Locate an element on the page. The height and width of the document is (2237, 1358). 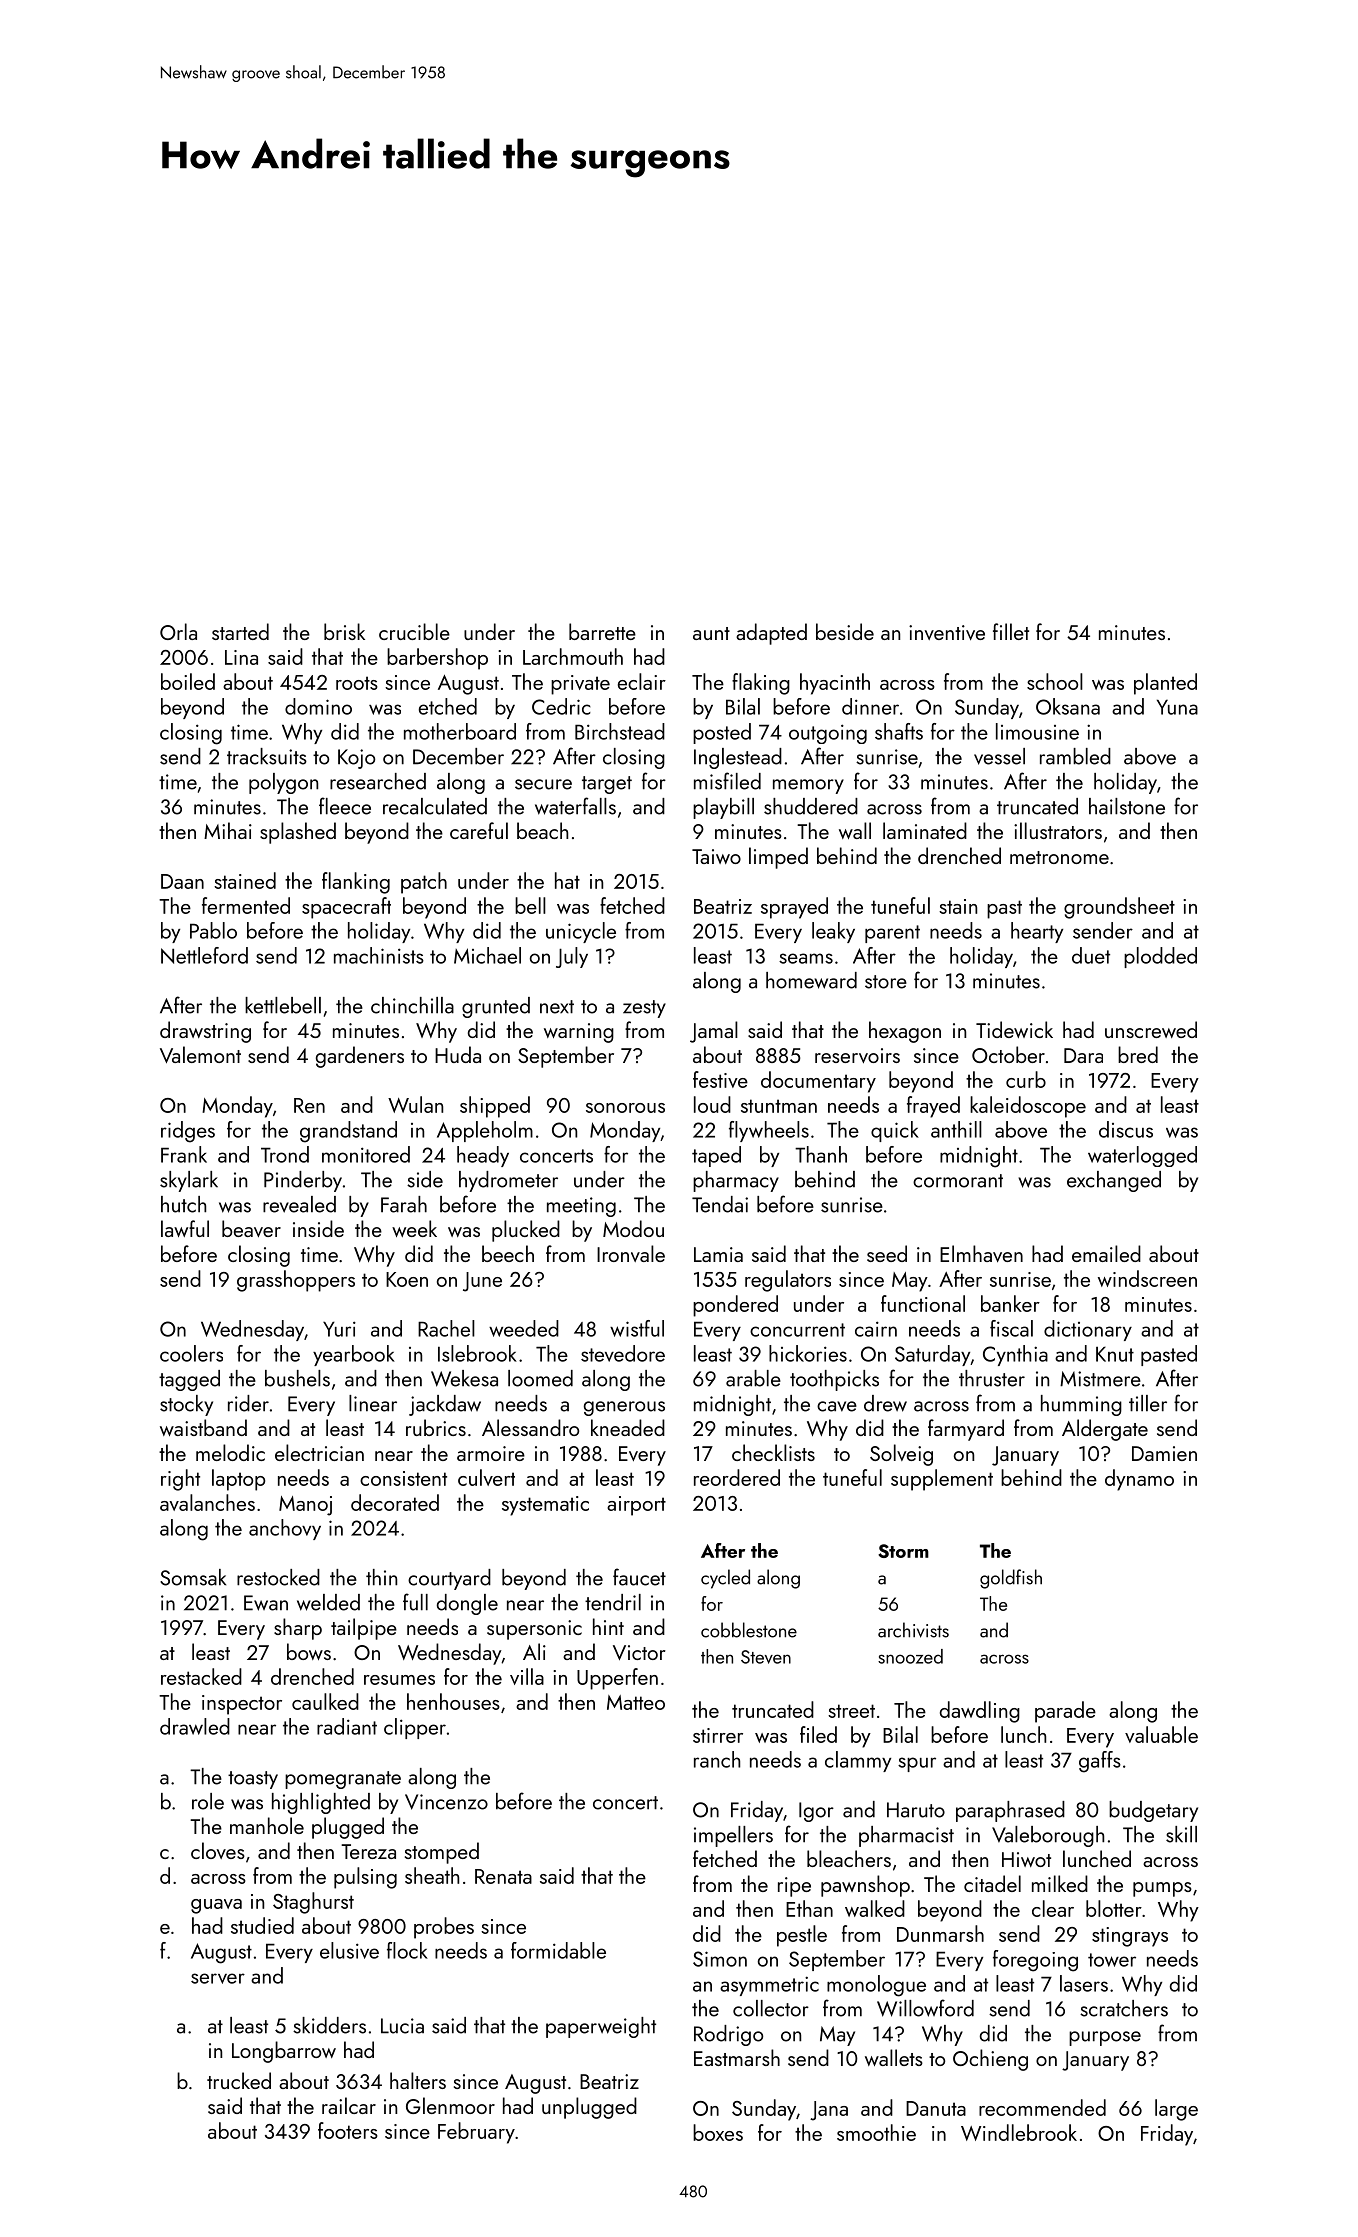
windscreen is located at coordinates (1147, 1278).
